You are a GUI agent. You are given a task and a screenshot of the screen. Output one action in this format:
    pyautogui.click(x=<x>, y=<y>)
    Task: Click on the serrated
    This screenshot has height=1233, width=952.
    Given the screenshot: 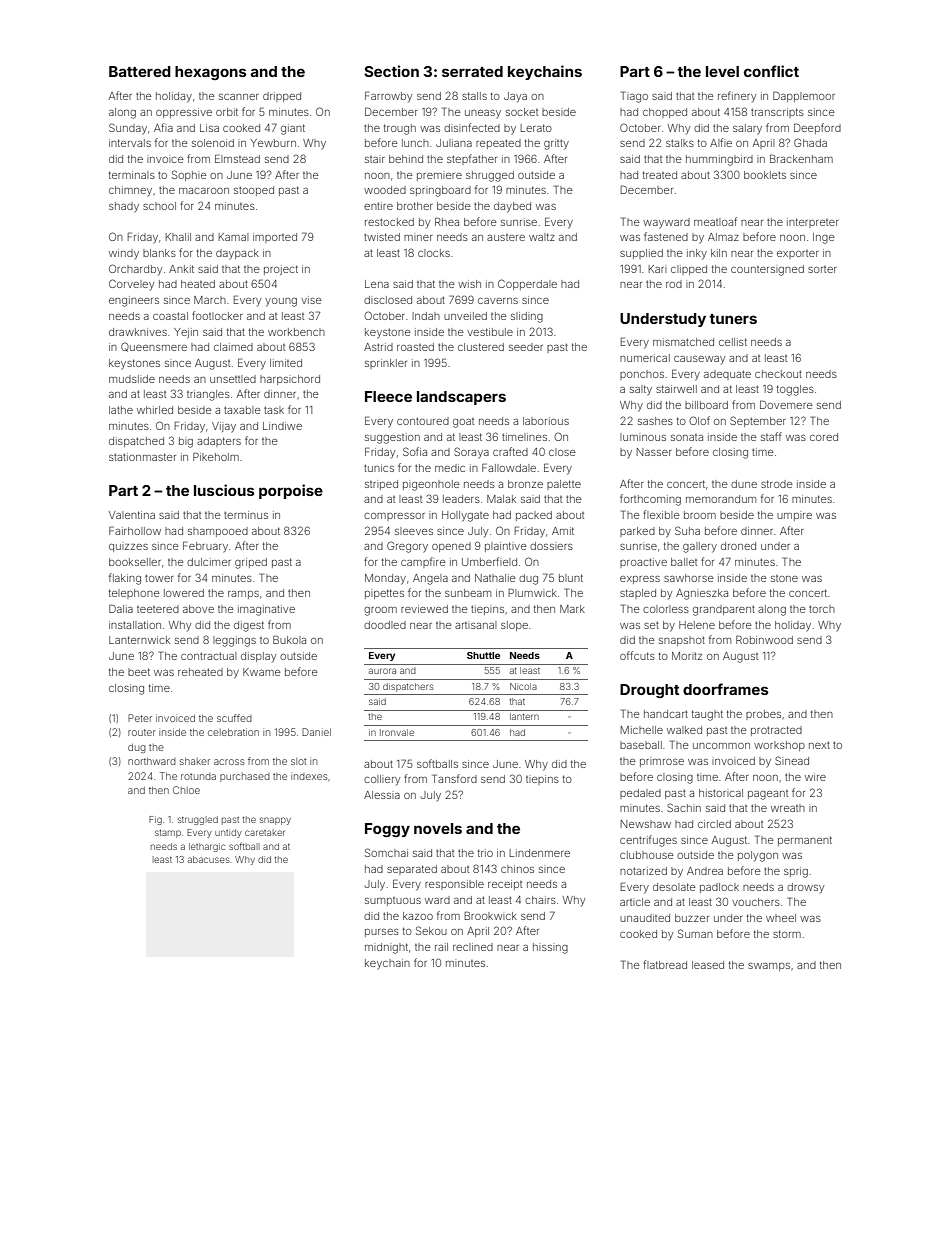 What is the action you would take?
    pyautogui.click(x=472, y=71)
